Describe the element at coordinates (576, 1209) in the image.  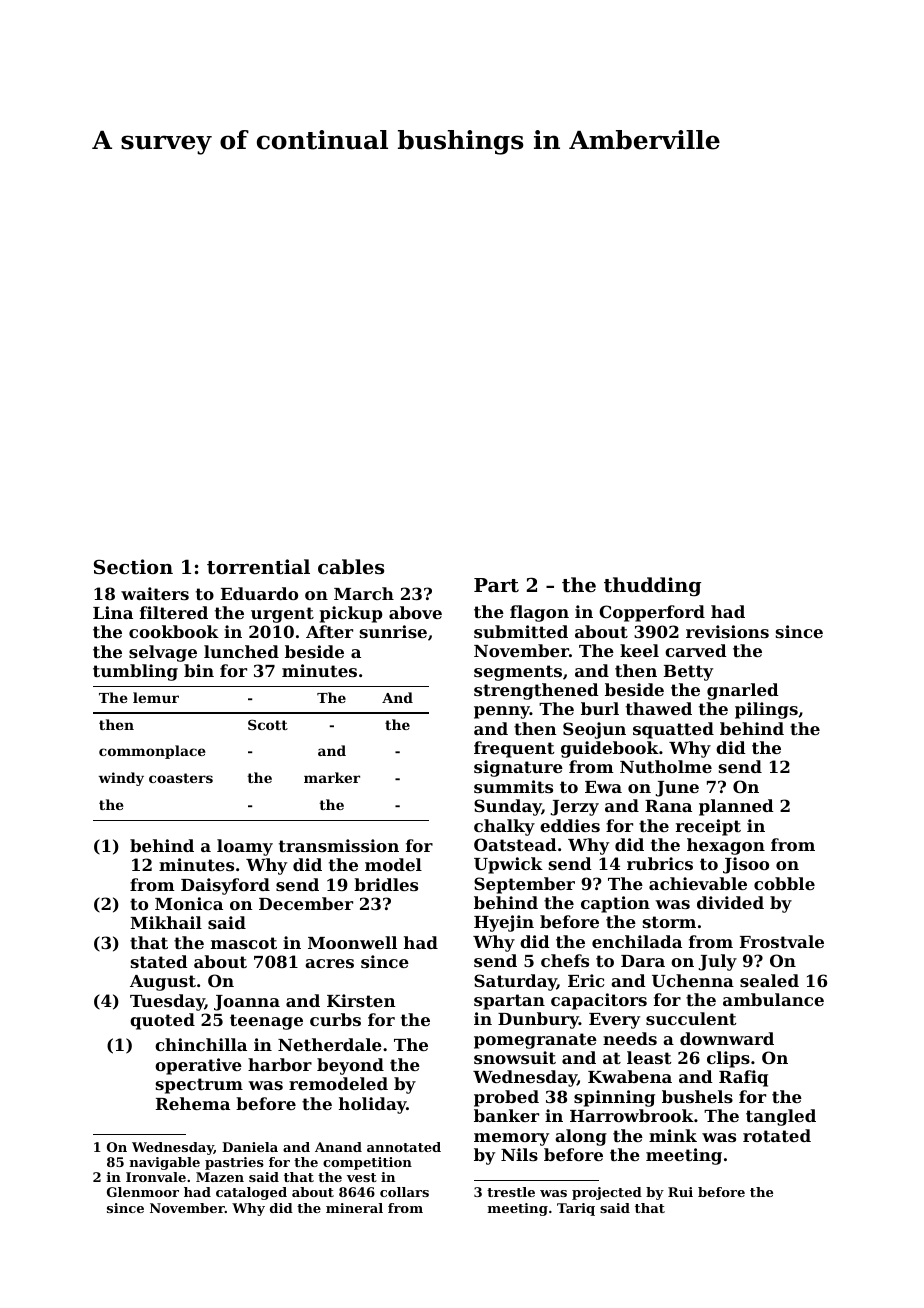
I see `Tariq` at that location.
